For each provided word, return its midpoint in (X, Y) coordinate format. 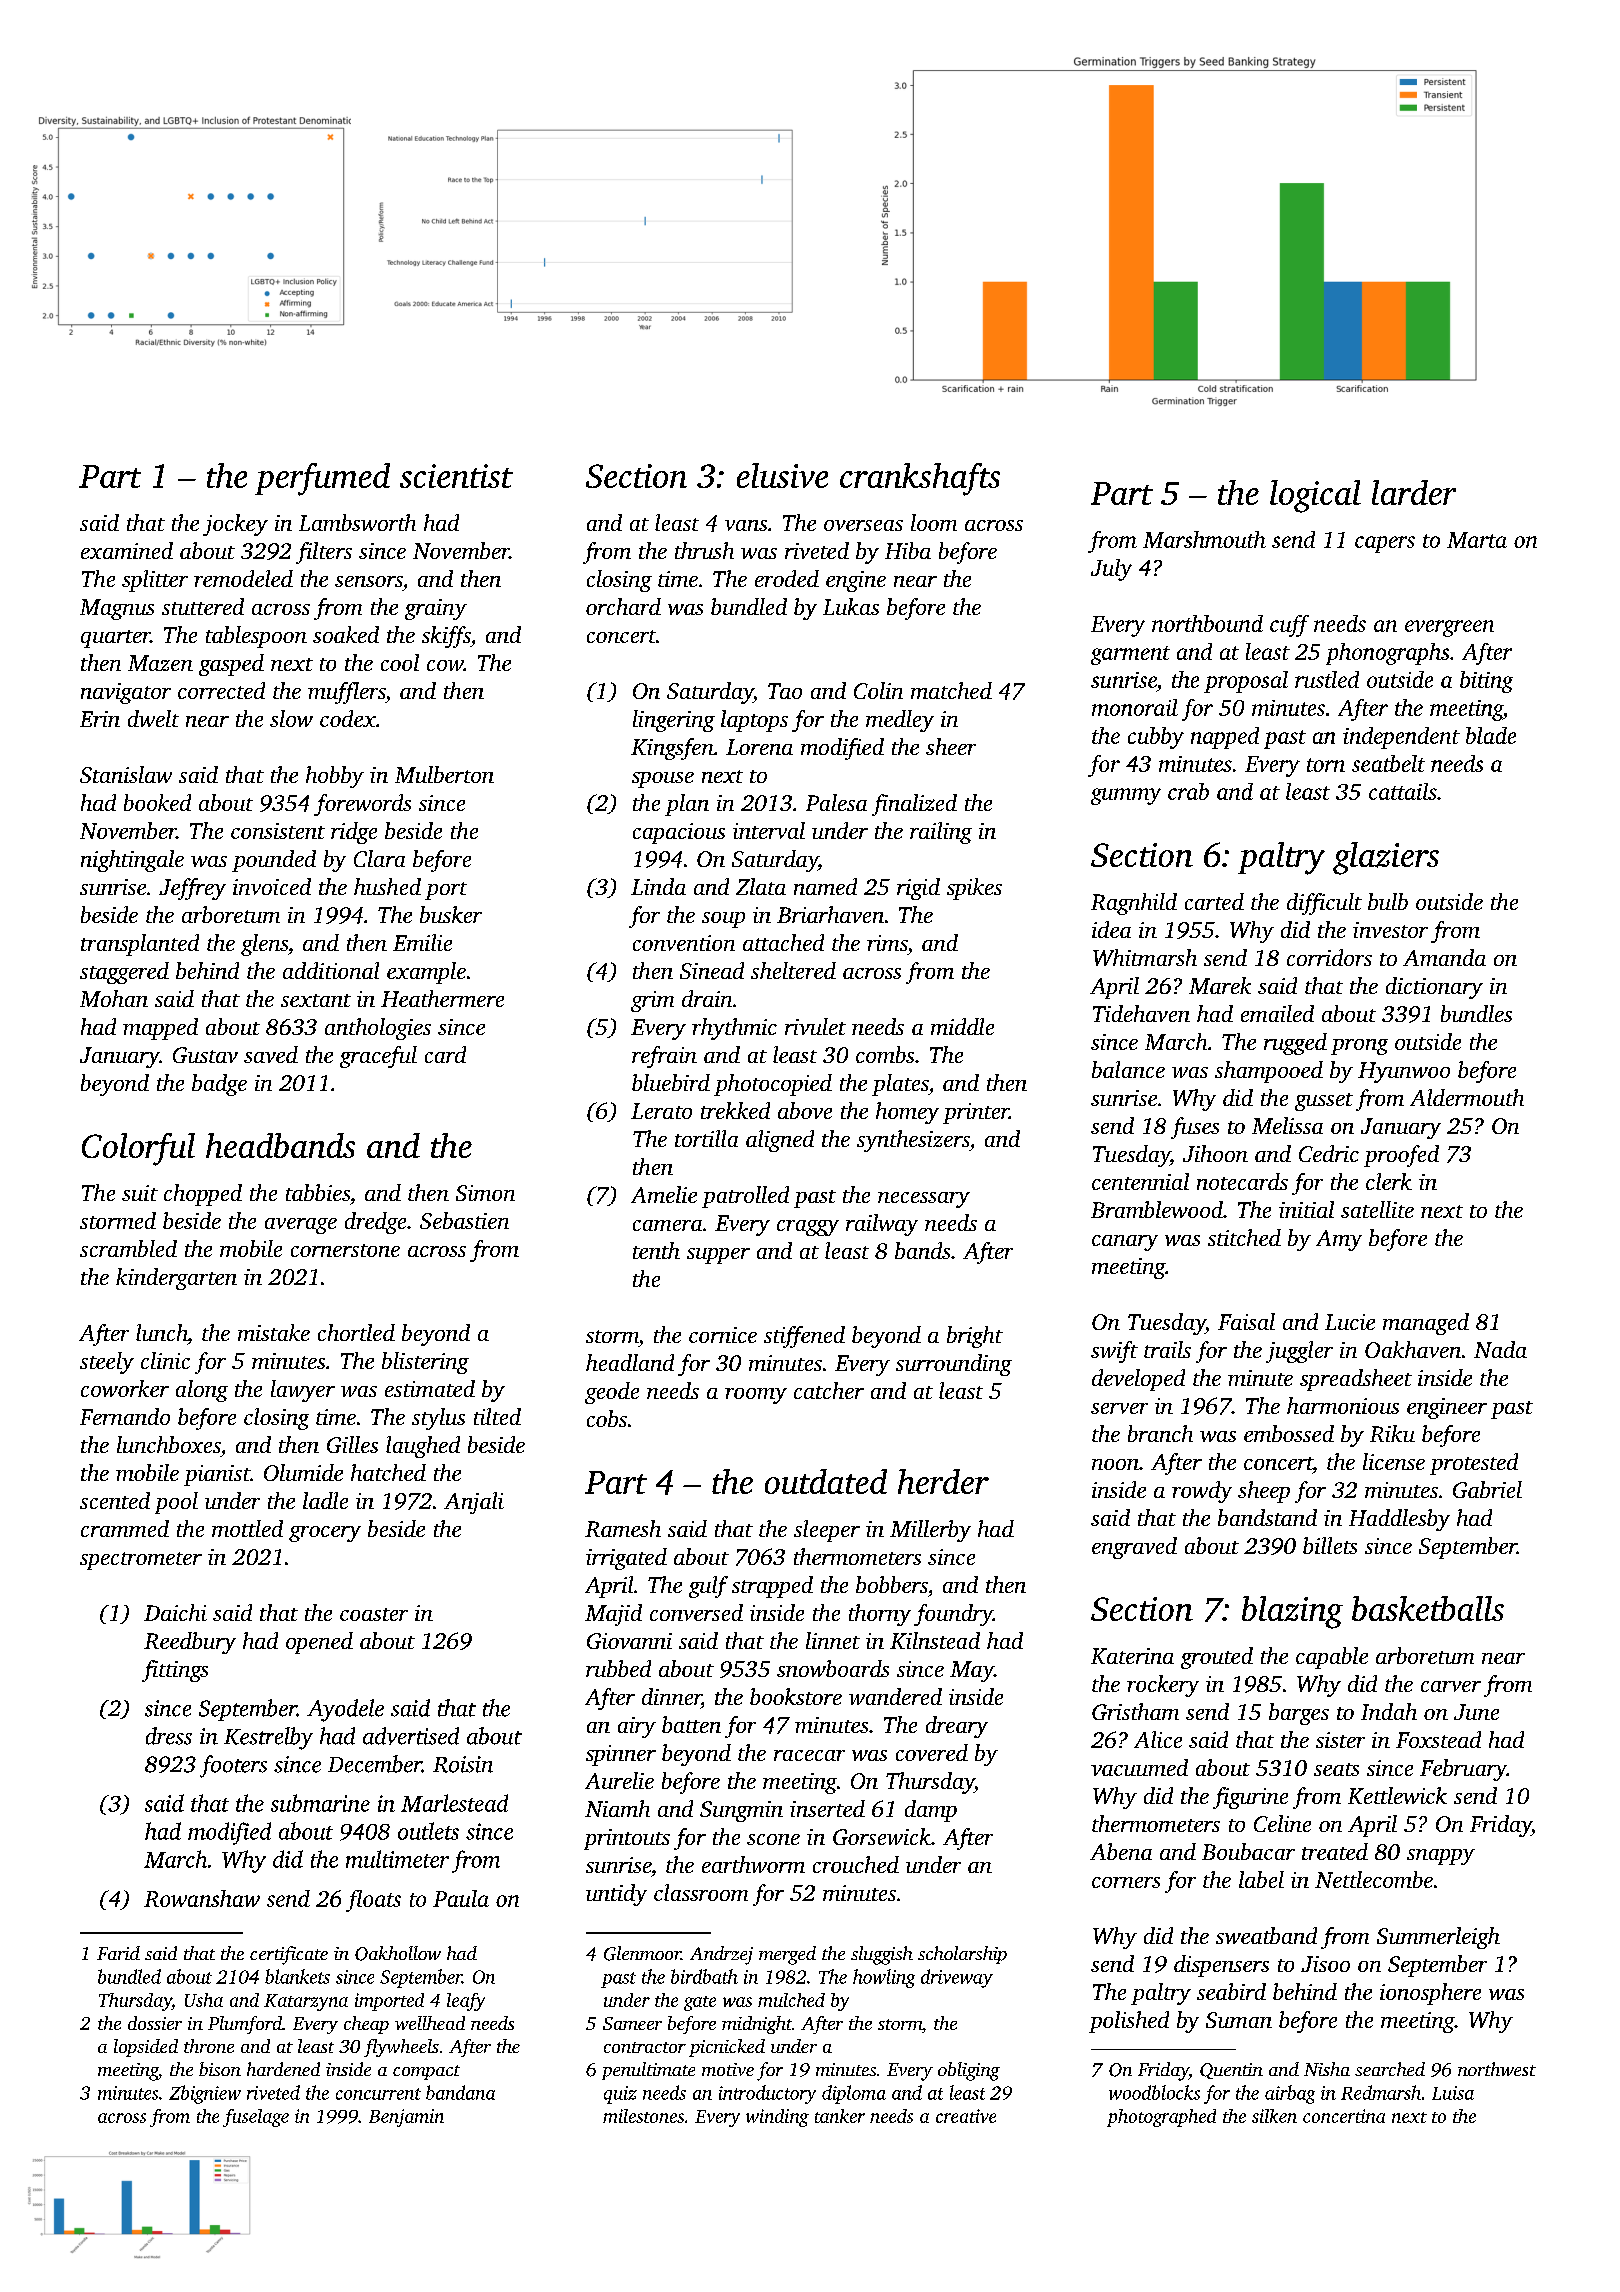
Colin (878, 690)
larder (1414, 492)
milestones (643, 2116)
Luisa (1453, 2093)
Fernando (125, 1416)
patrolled (745, 1197)
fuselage (256, 2118)
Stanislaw (126, 774)
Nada (1500, 1349)
